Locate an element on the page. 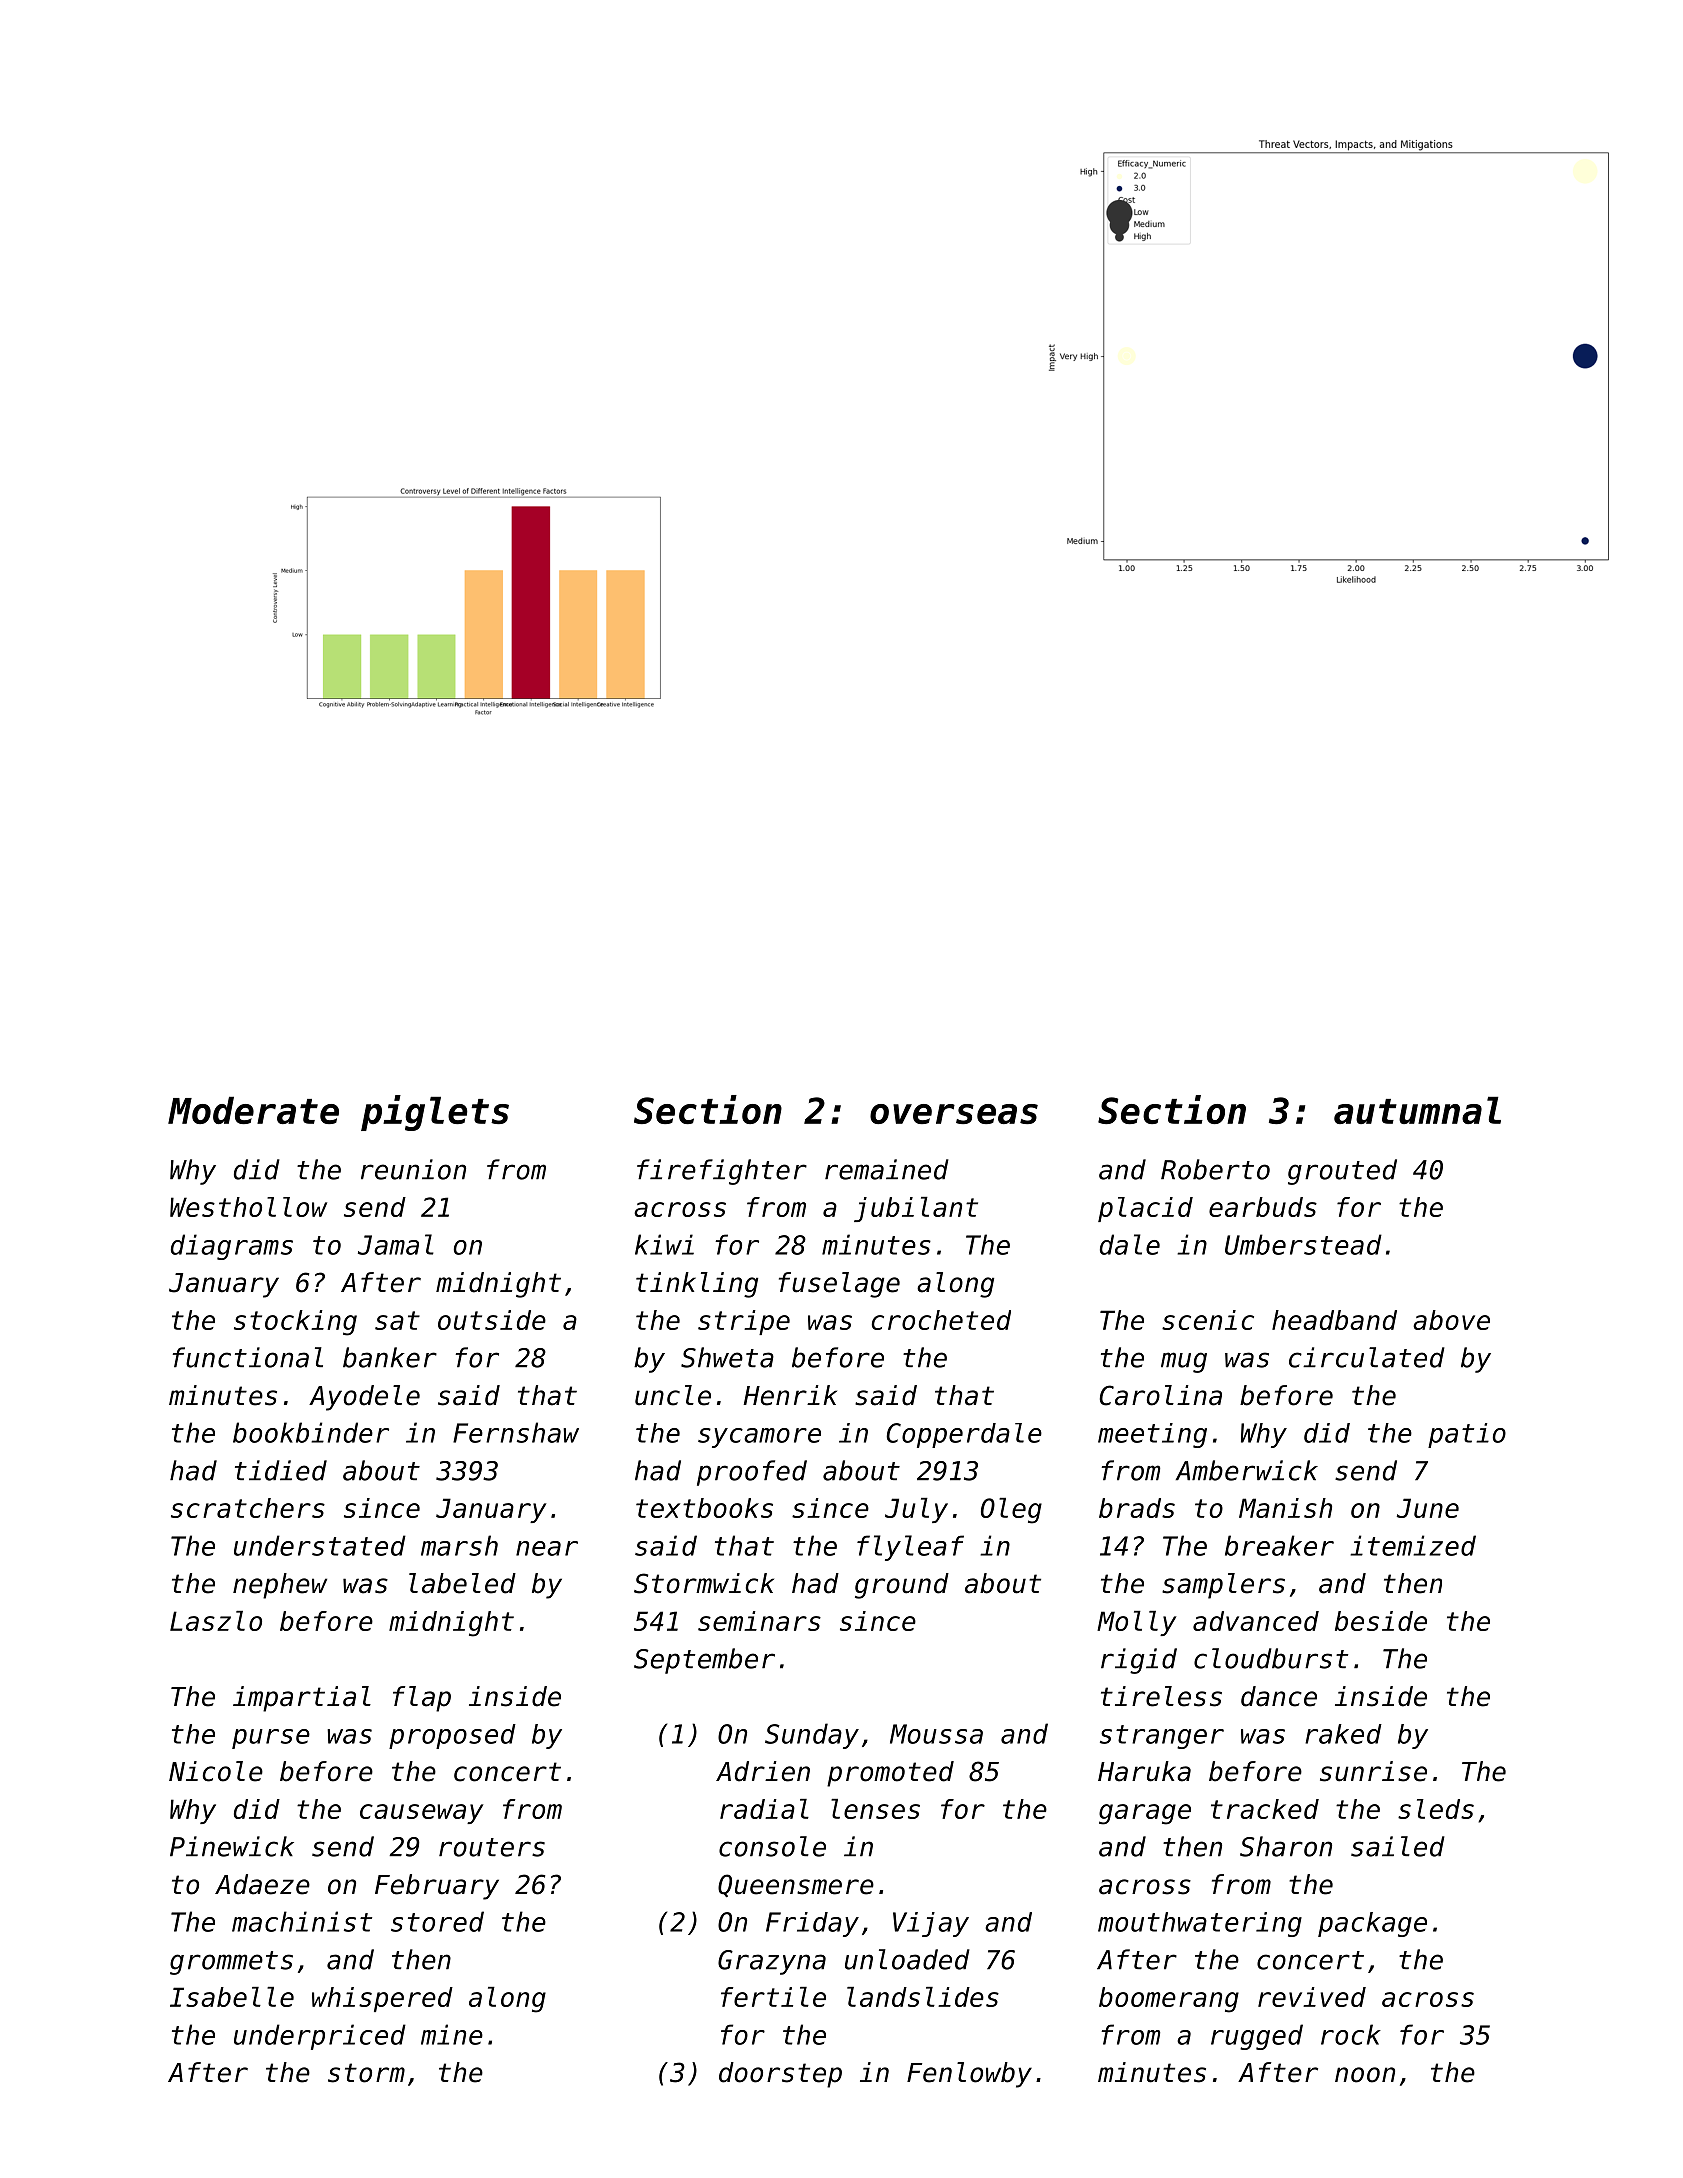 Image resolution: width=1683 pixels, height=2178 pixels. cloudburst is located at coordinates (1271, 1658).
